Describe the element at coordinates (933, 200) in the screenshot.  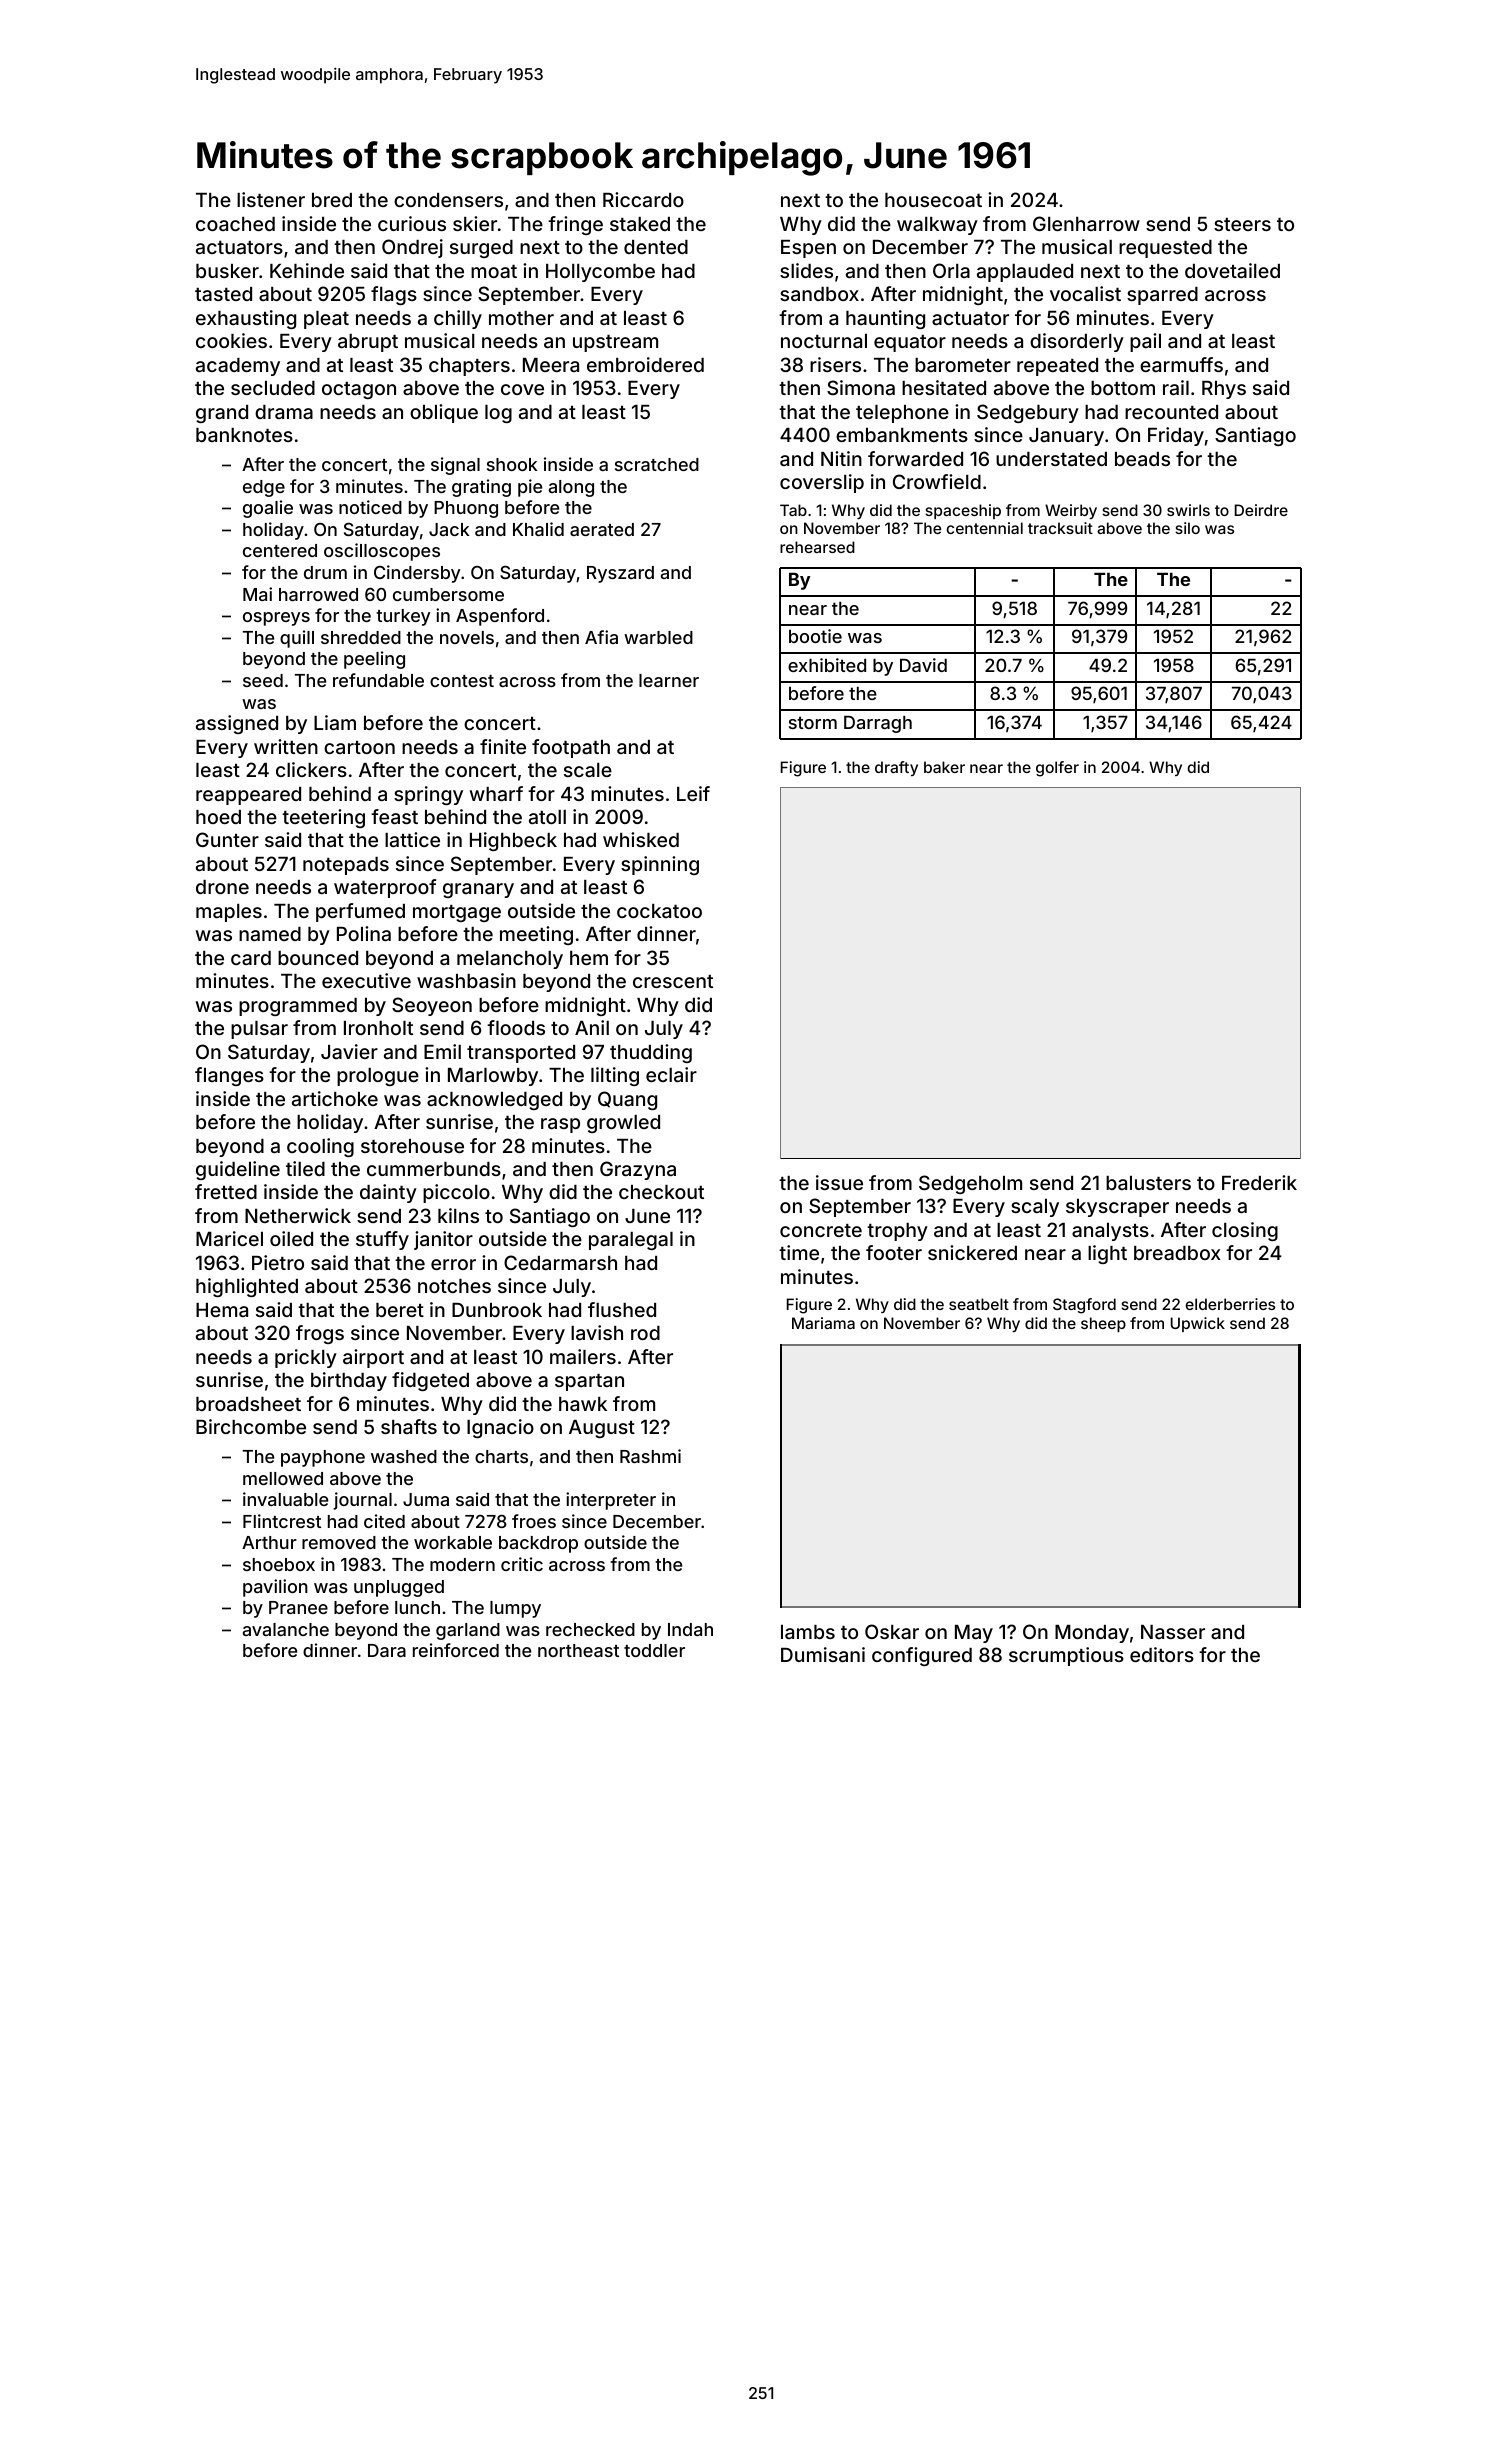
I see `housecoat` at that location.
